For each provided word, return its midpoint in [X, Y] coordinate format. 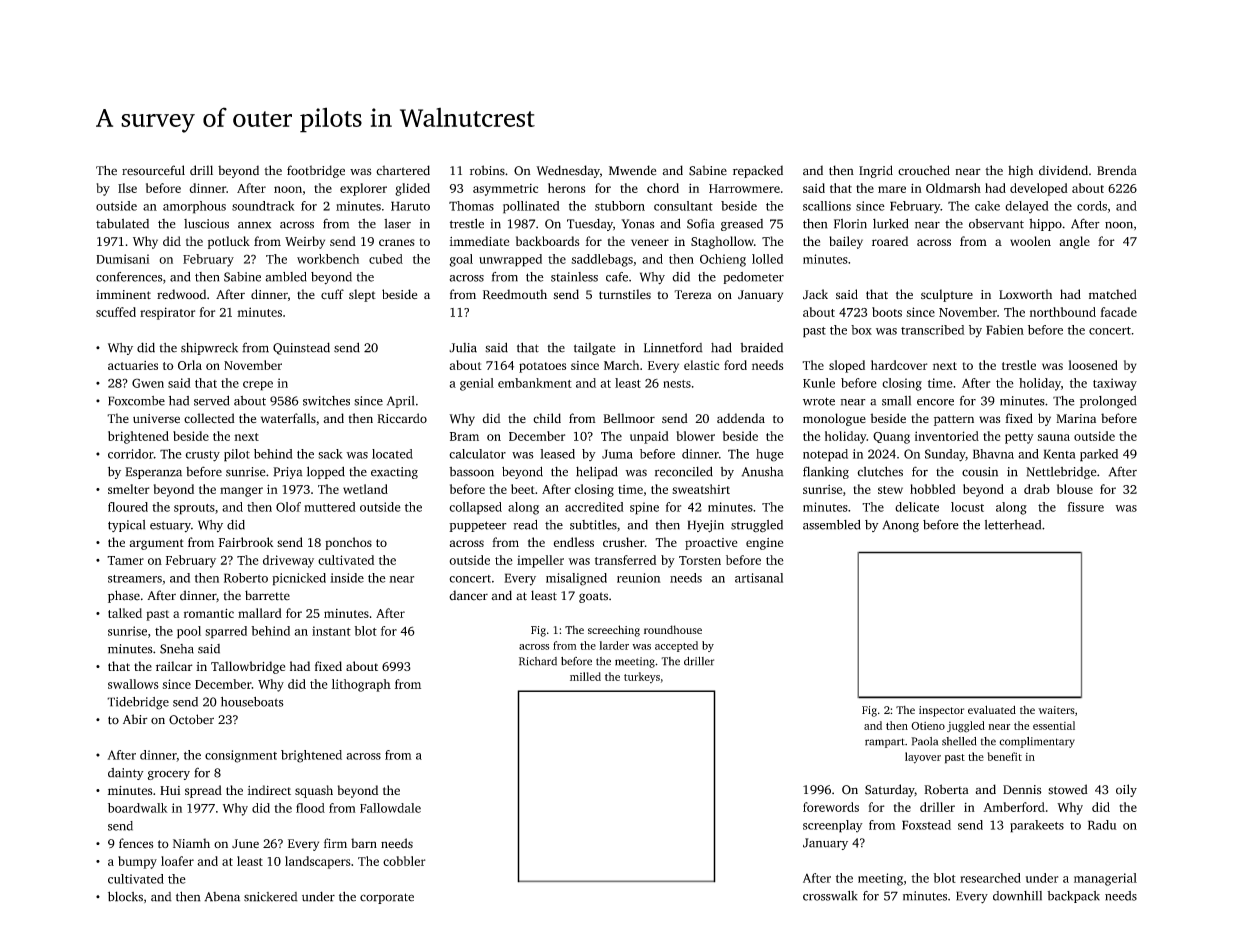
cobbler [404, 861]
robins [487, 170]
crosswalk [830, 896]
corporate [387, 898]
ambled [286, 277]
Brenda [1117, 170]
